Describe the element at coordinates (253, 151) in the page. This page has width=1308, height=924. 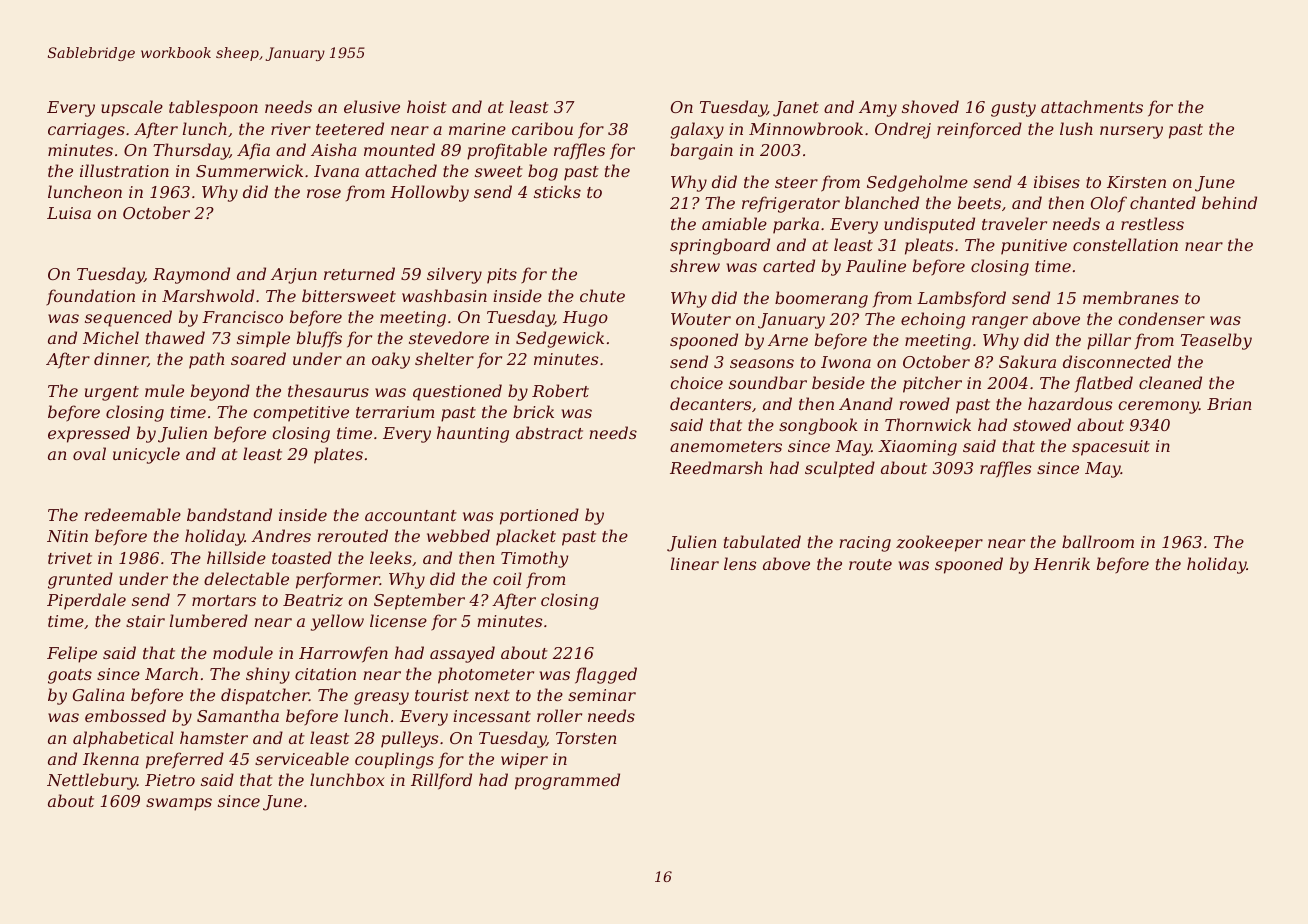
I see `Afia` at that location.
